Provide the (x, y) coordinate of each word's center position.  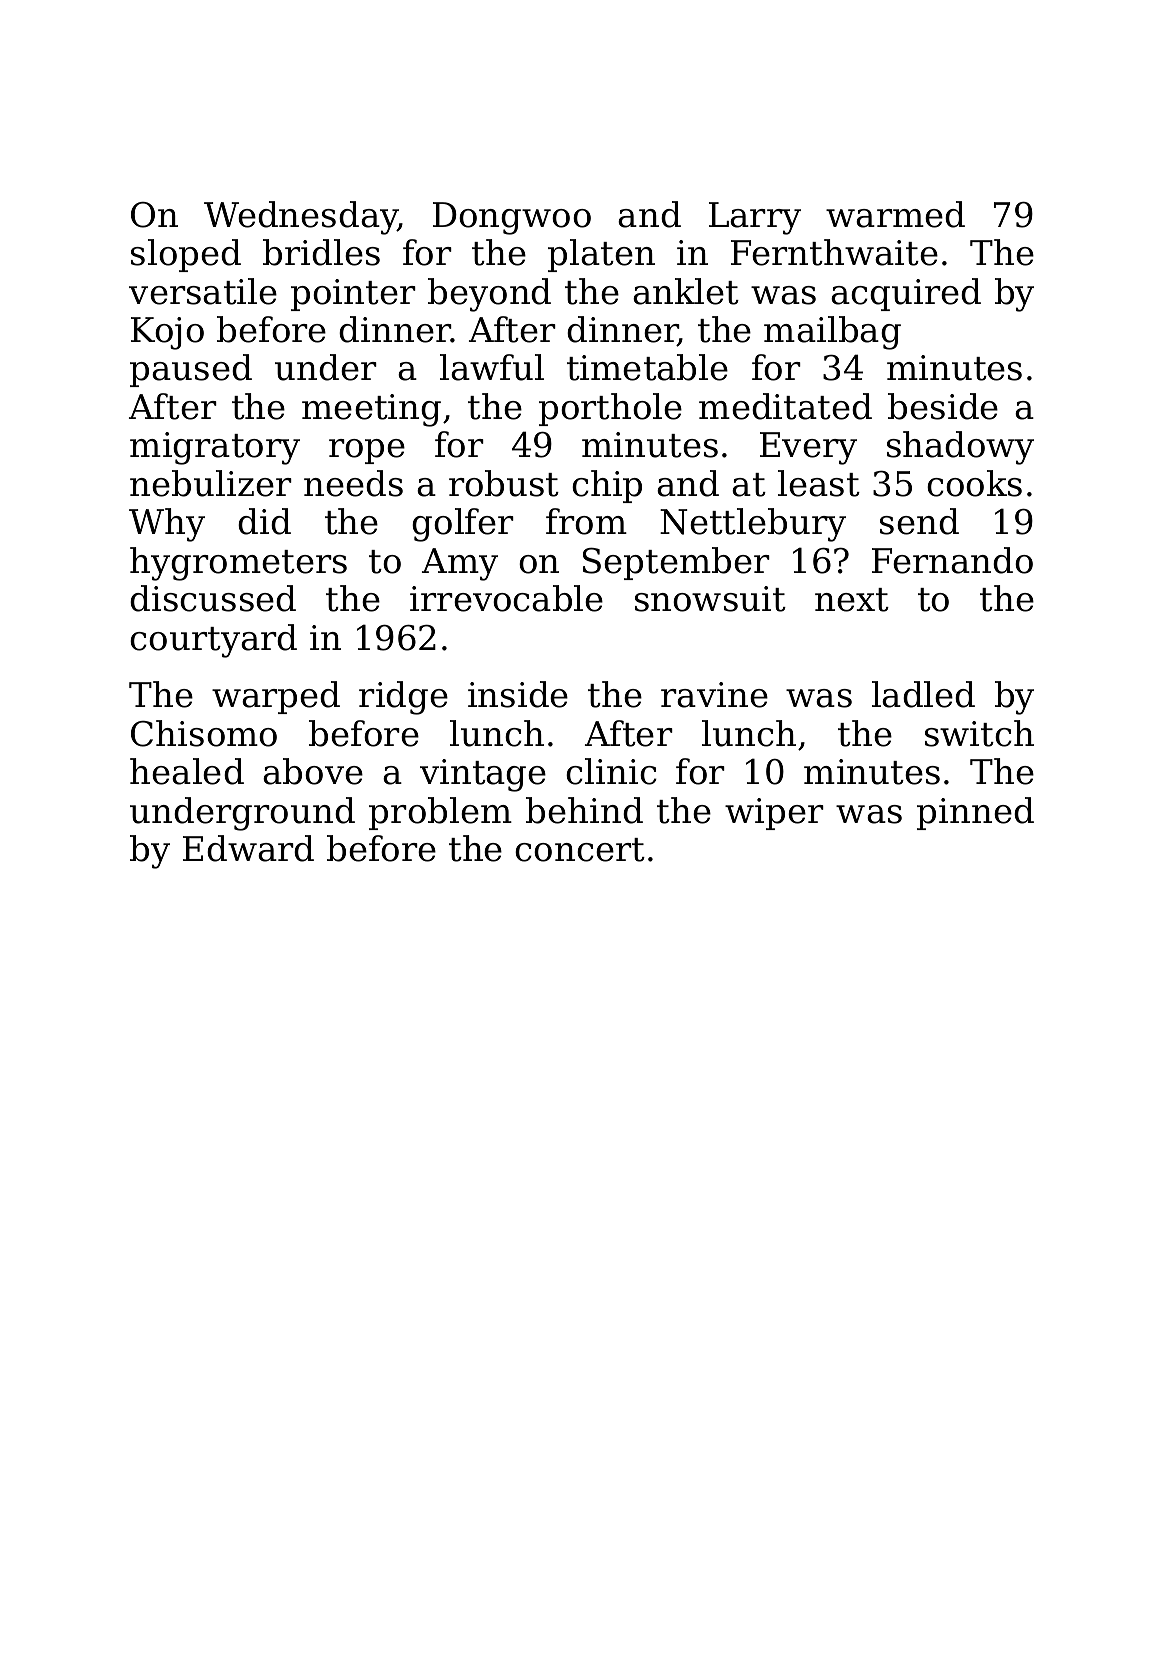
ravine (714, 695)
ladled (923, 694)
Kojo (167, 333)
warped (276, 697)
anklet (686, 291)
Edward (248, 848)
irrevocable (506, 598)
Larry (755, 218)
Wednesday (301, 218)
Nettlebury (753, 525)
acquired (906, 294)
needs (353, 483)
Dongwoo (512, 218)
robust (504, 483)
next (852, 600)
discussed (213, 598)
